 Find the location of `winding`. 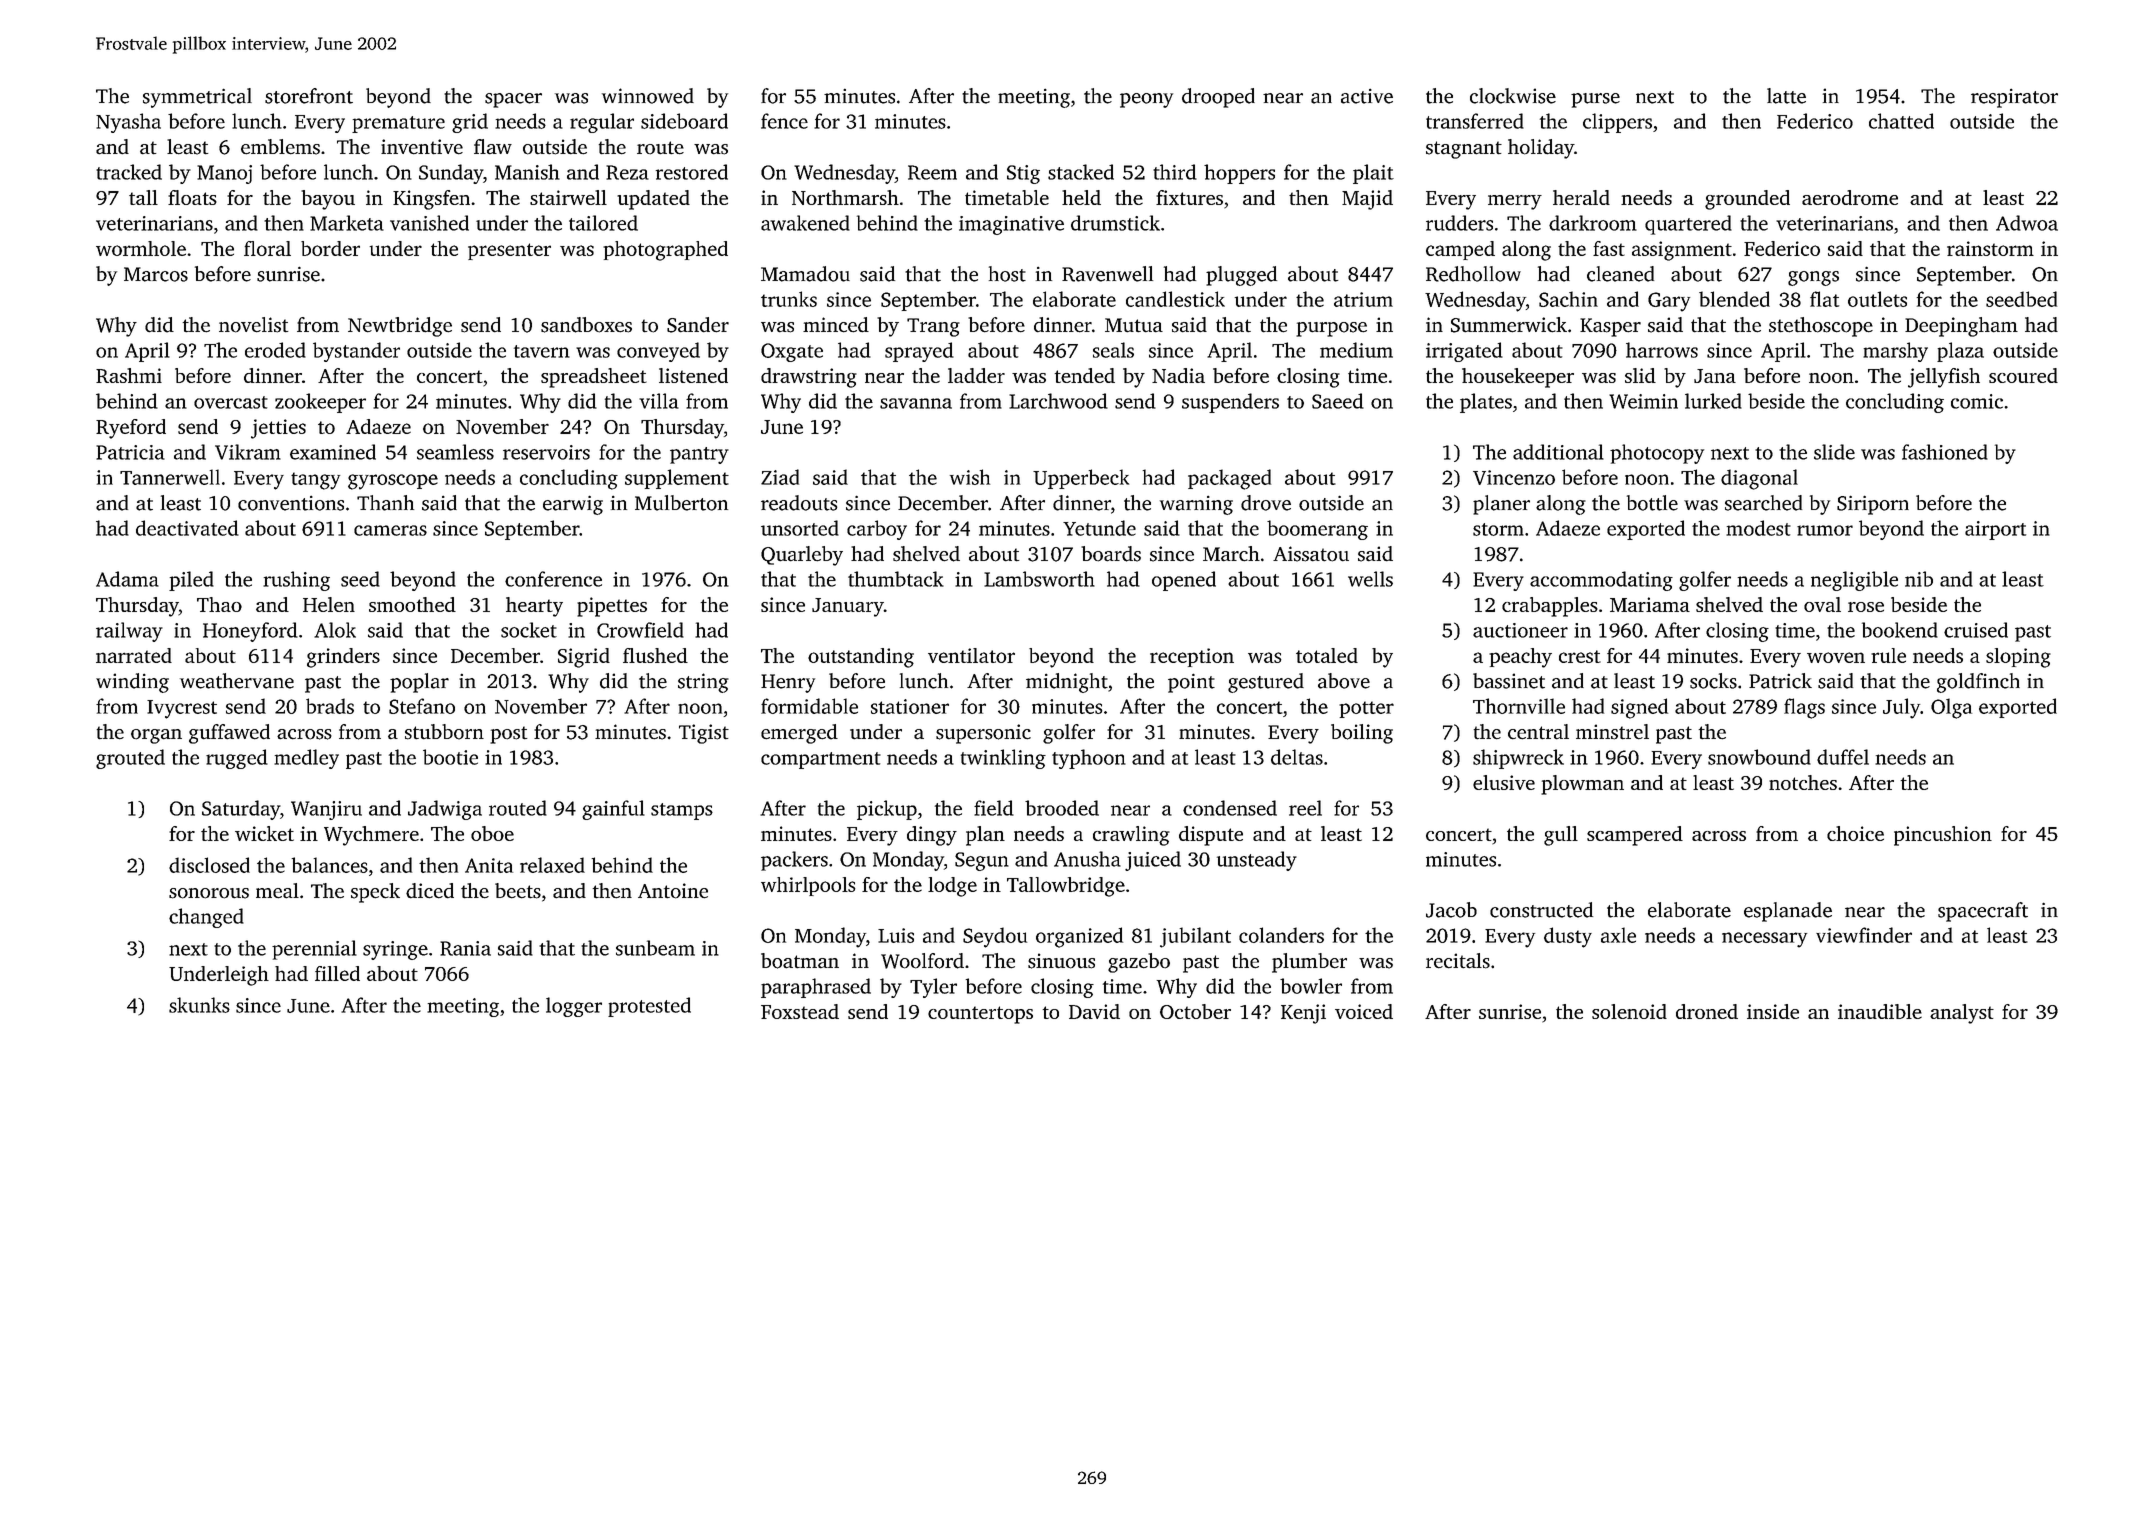

winding is located at coordinates (132, 683).
